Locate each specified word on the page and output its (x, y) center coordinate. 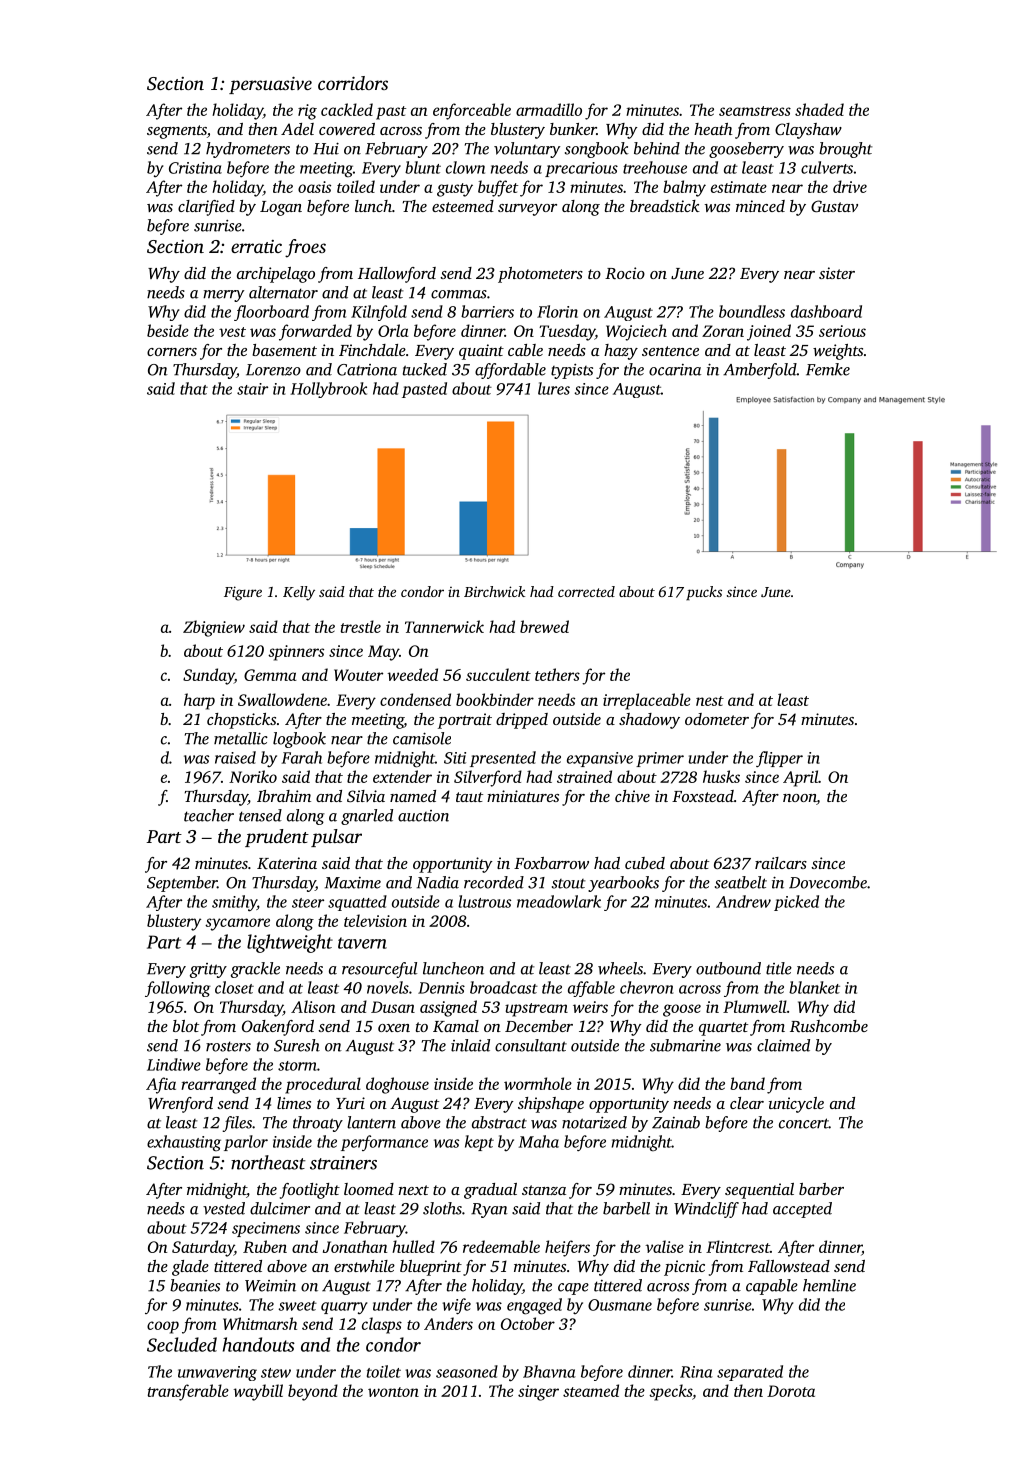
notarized (594, 1122)
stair (252, 389)
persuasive (270, 85)
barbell (626, 1208)
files (237, 1124)
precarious (581, 169)
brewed (544, 626)
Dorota (791, 1391)
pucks (704, 593)
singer (538, 1393)
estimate (739, 187)
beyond (313, 1392)
